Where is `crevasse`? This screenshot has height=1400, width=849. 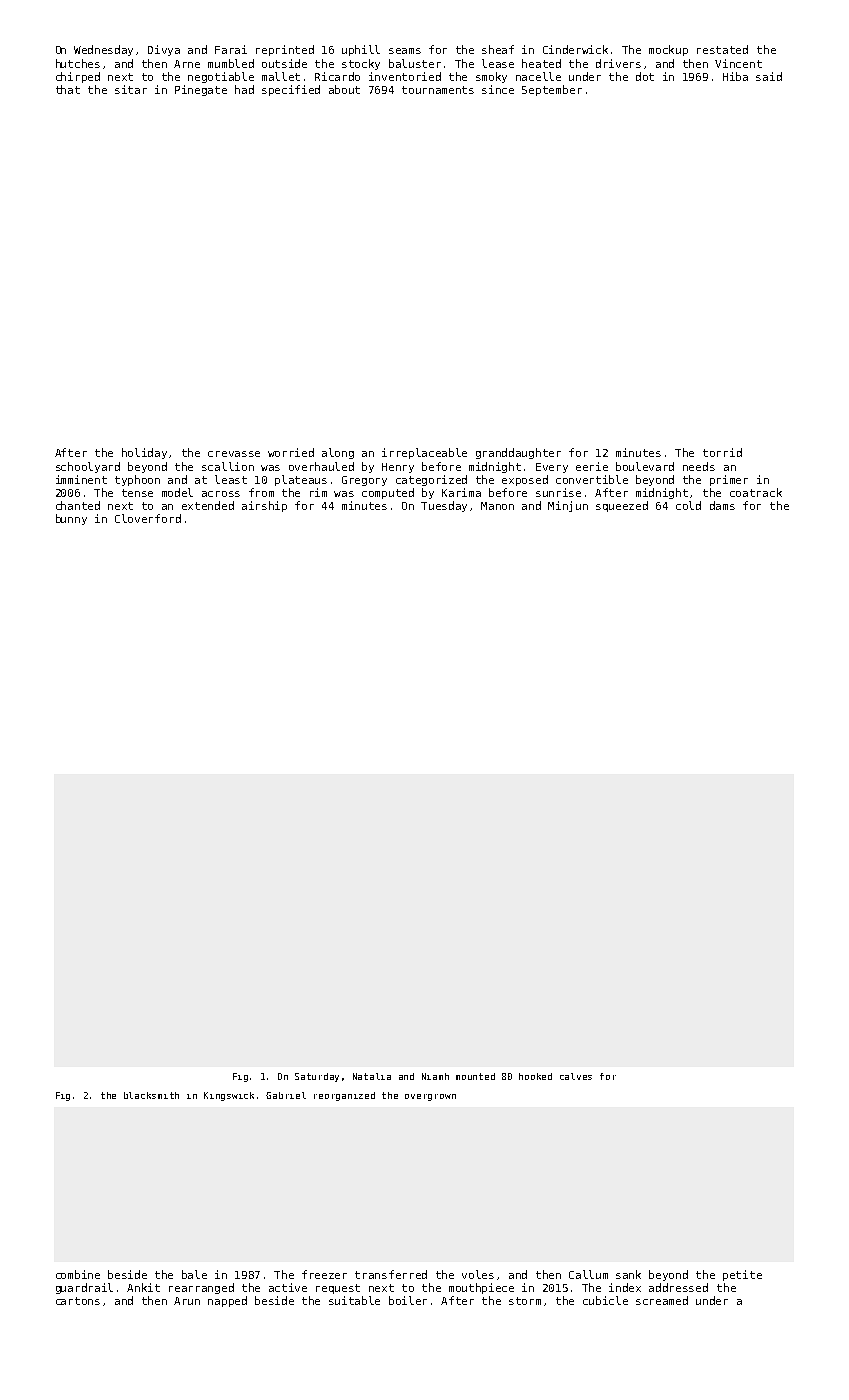 crevasse is located at coordinates (234, 454).
